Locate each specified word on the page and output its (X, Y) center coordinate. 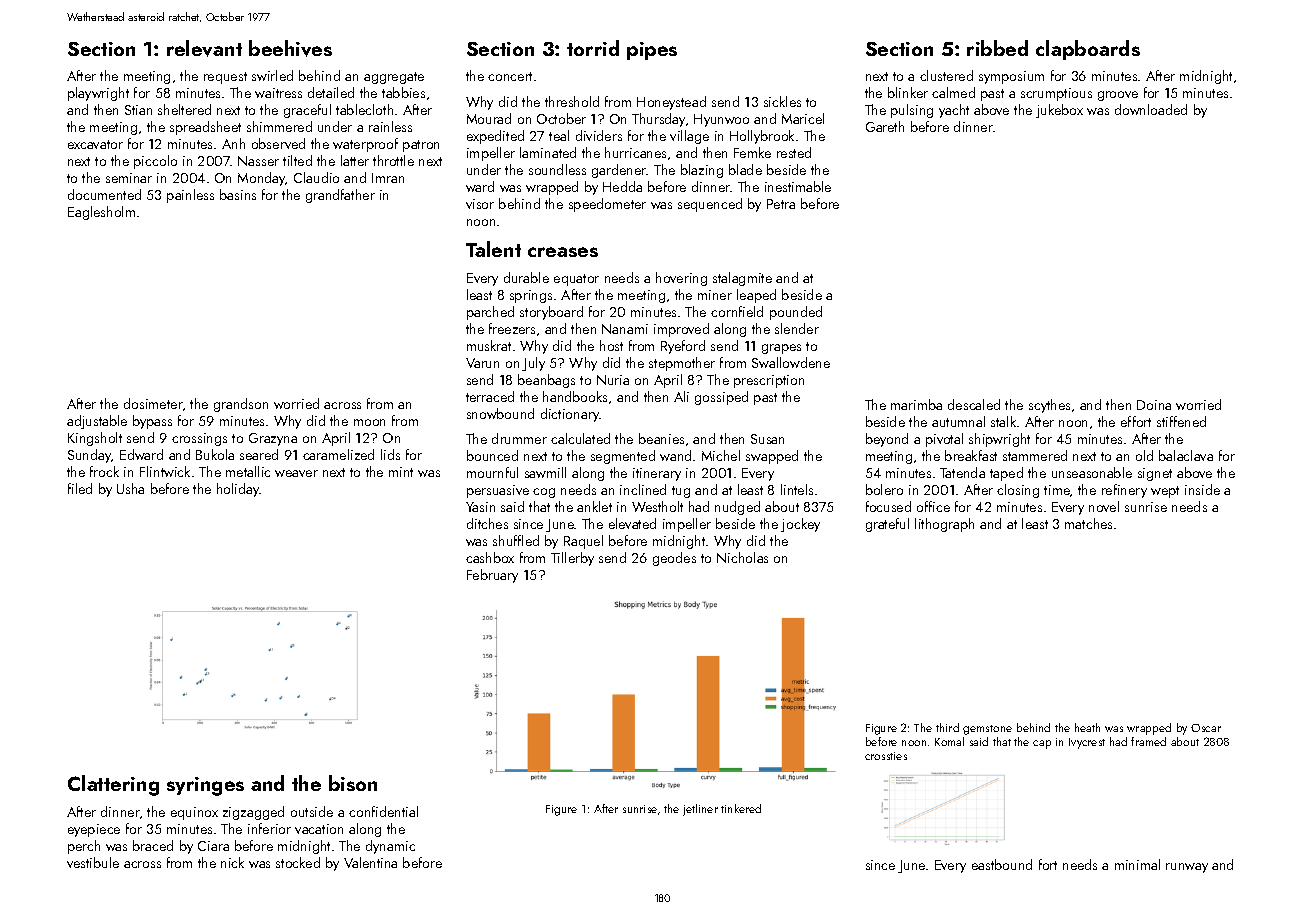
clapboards (1088, 50)
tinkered (741, 808)
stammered (1035, 455)
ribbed (997, 48)
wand (675, 455)
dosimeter (153, 403)
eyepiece (94, 830)
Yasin (480, 507)
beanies (661, 438)
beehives (290, 48)
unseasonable (1092, 472)
